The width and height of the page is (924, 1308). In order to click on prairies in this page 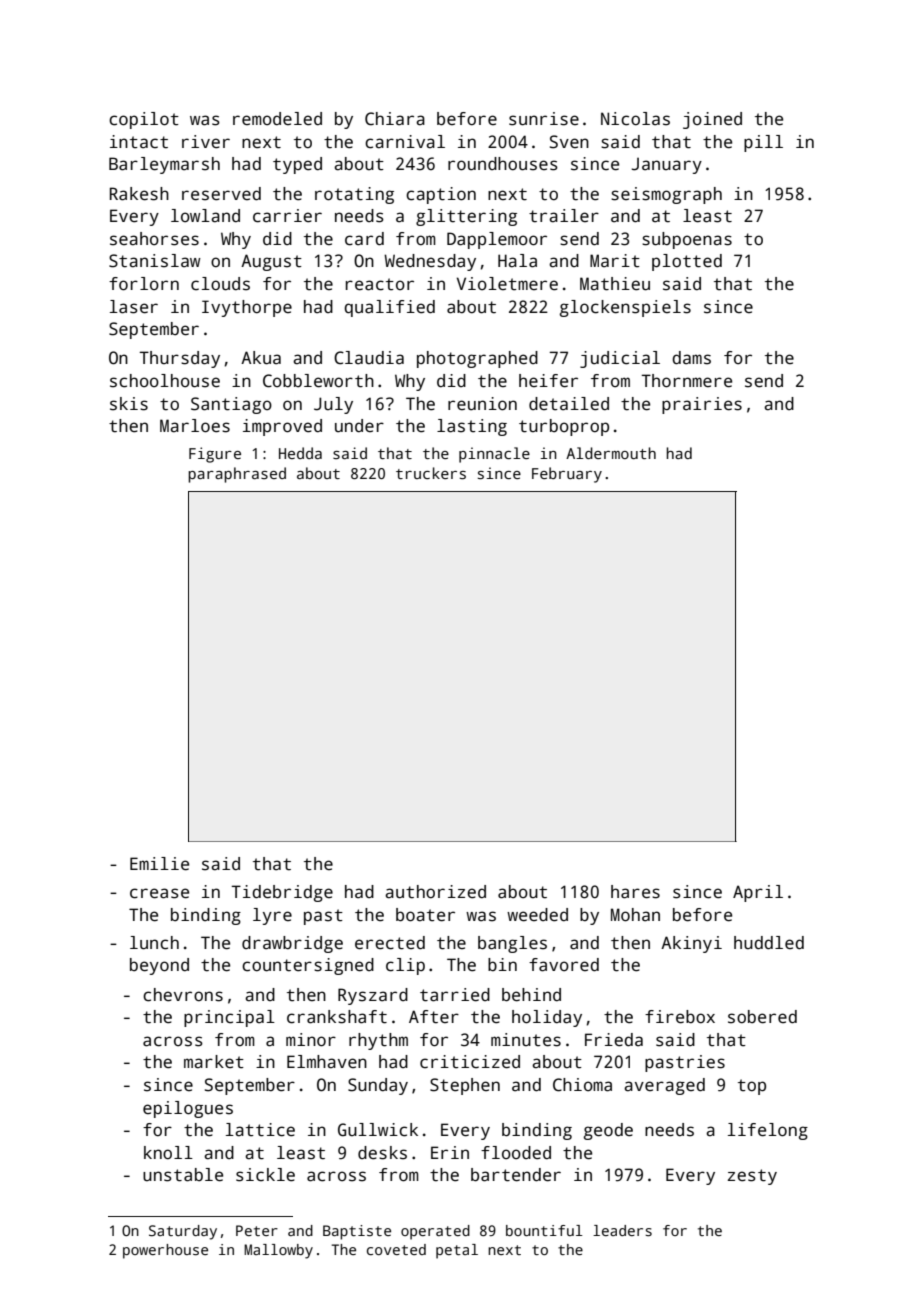, I will do `click(702, 405)`.
